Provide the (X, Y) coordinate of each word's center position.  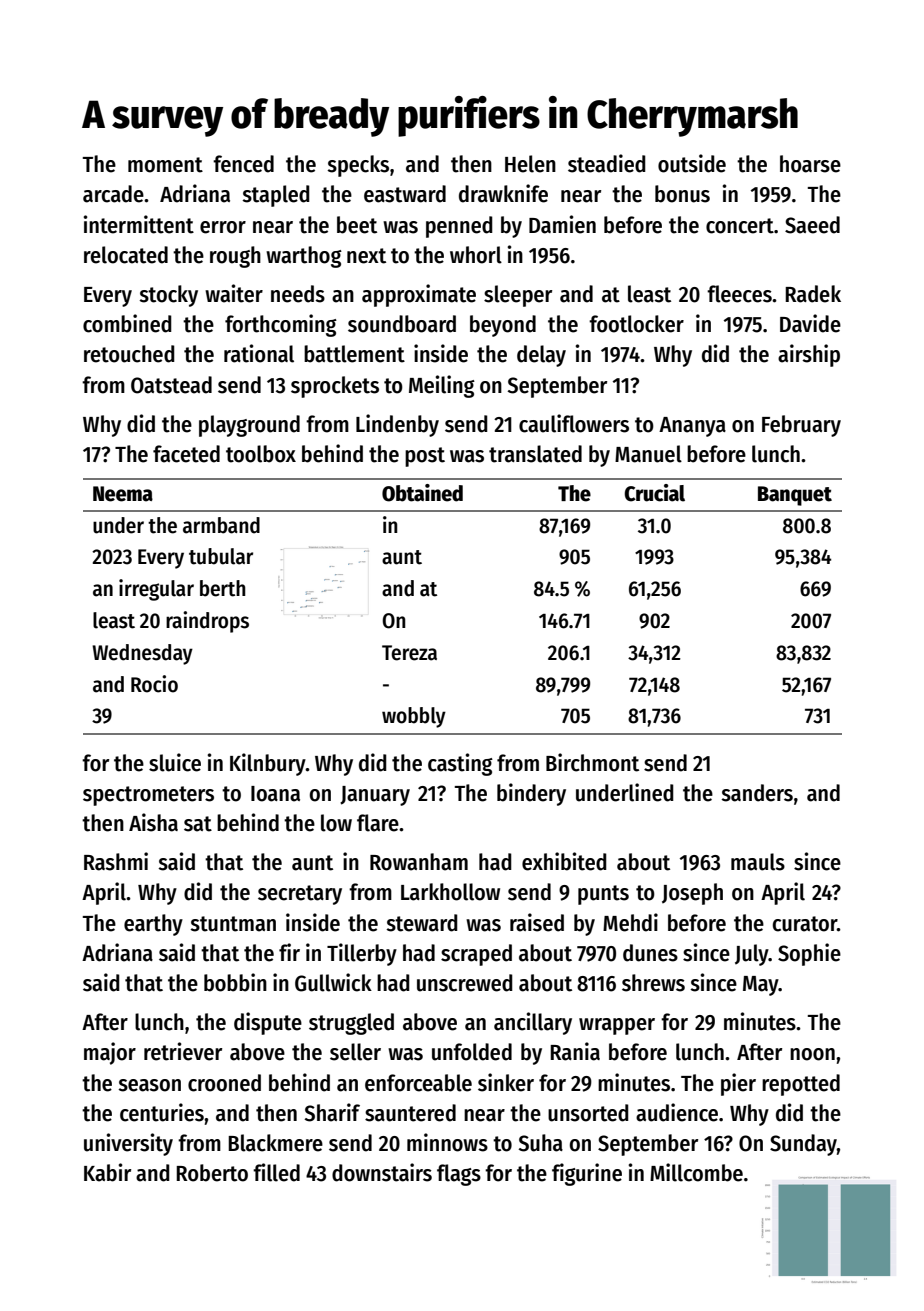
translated (535, 454)
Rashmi (116, 861)
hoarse (810, 164)
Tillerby (362, 954)
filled (276, 1172)
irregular (156, 590)
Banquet (795, 496)
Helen (530, 164)
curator (805, 924)
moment (165, 165)
